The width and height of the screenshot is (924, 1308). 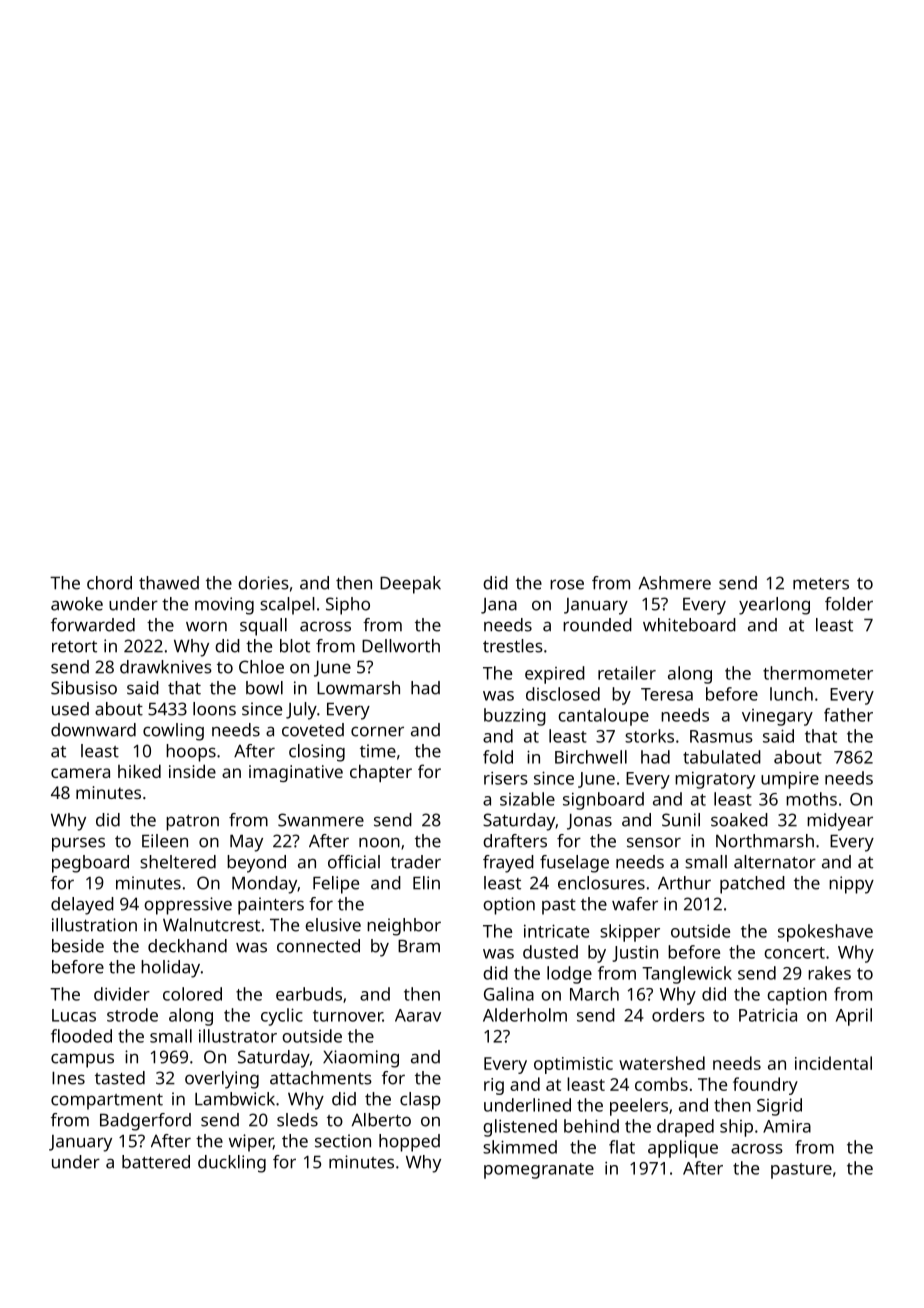 I want to click on rose, so click(x=567, y=584).
